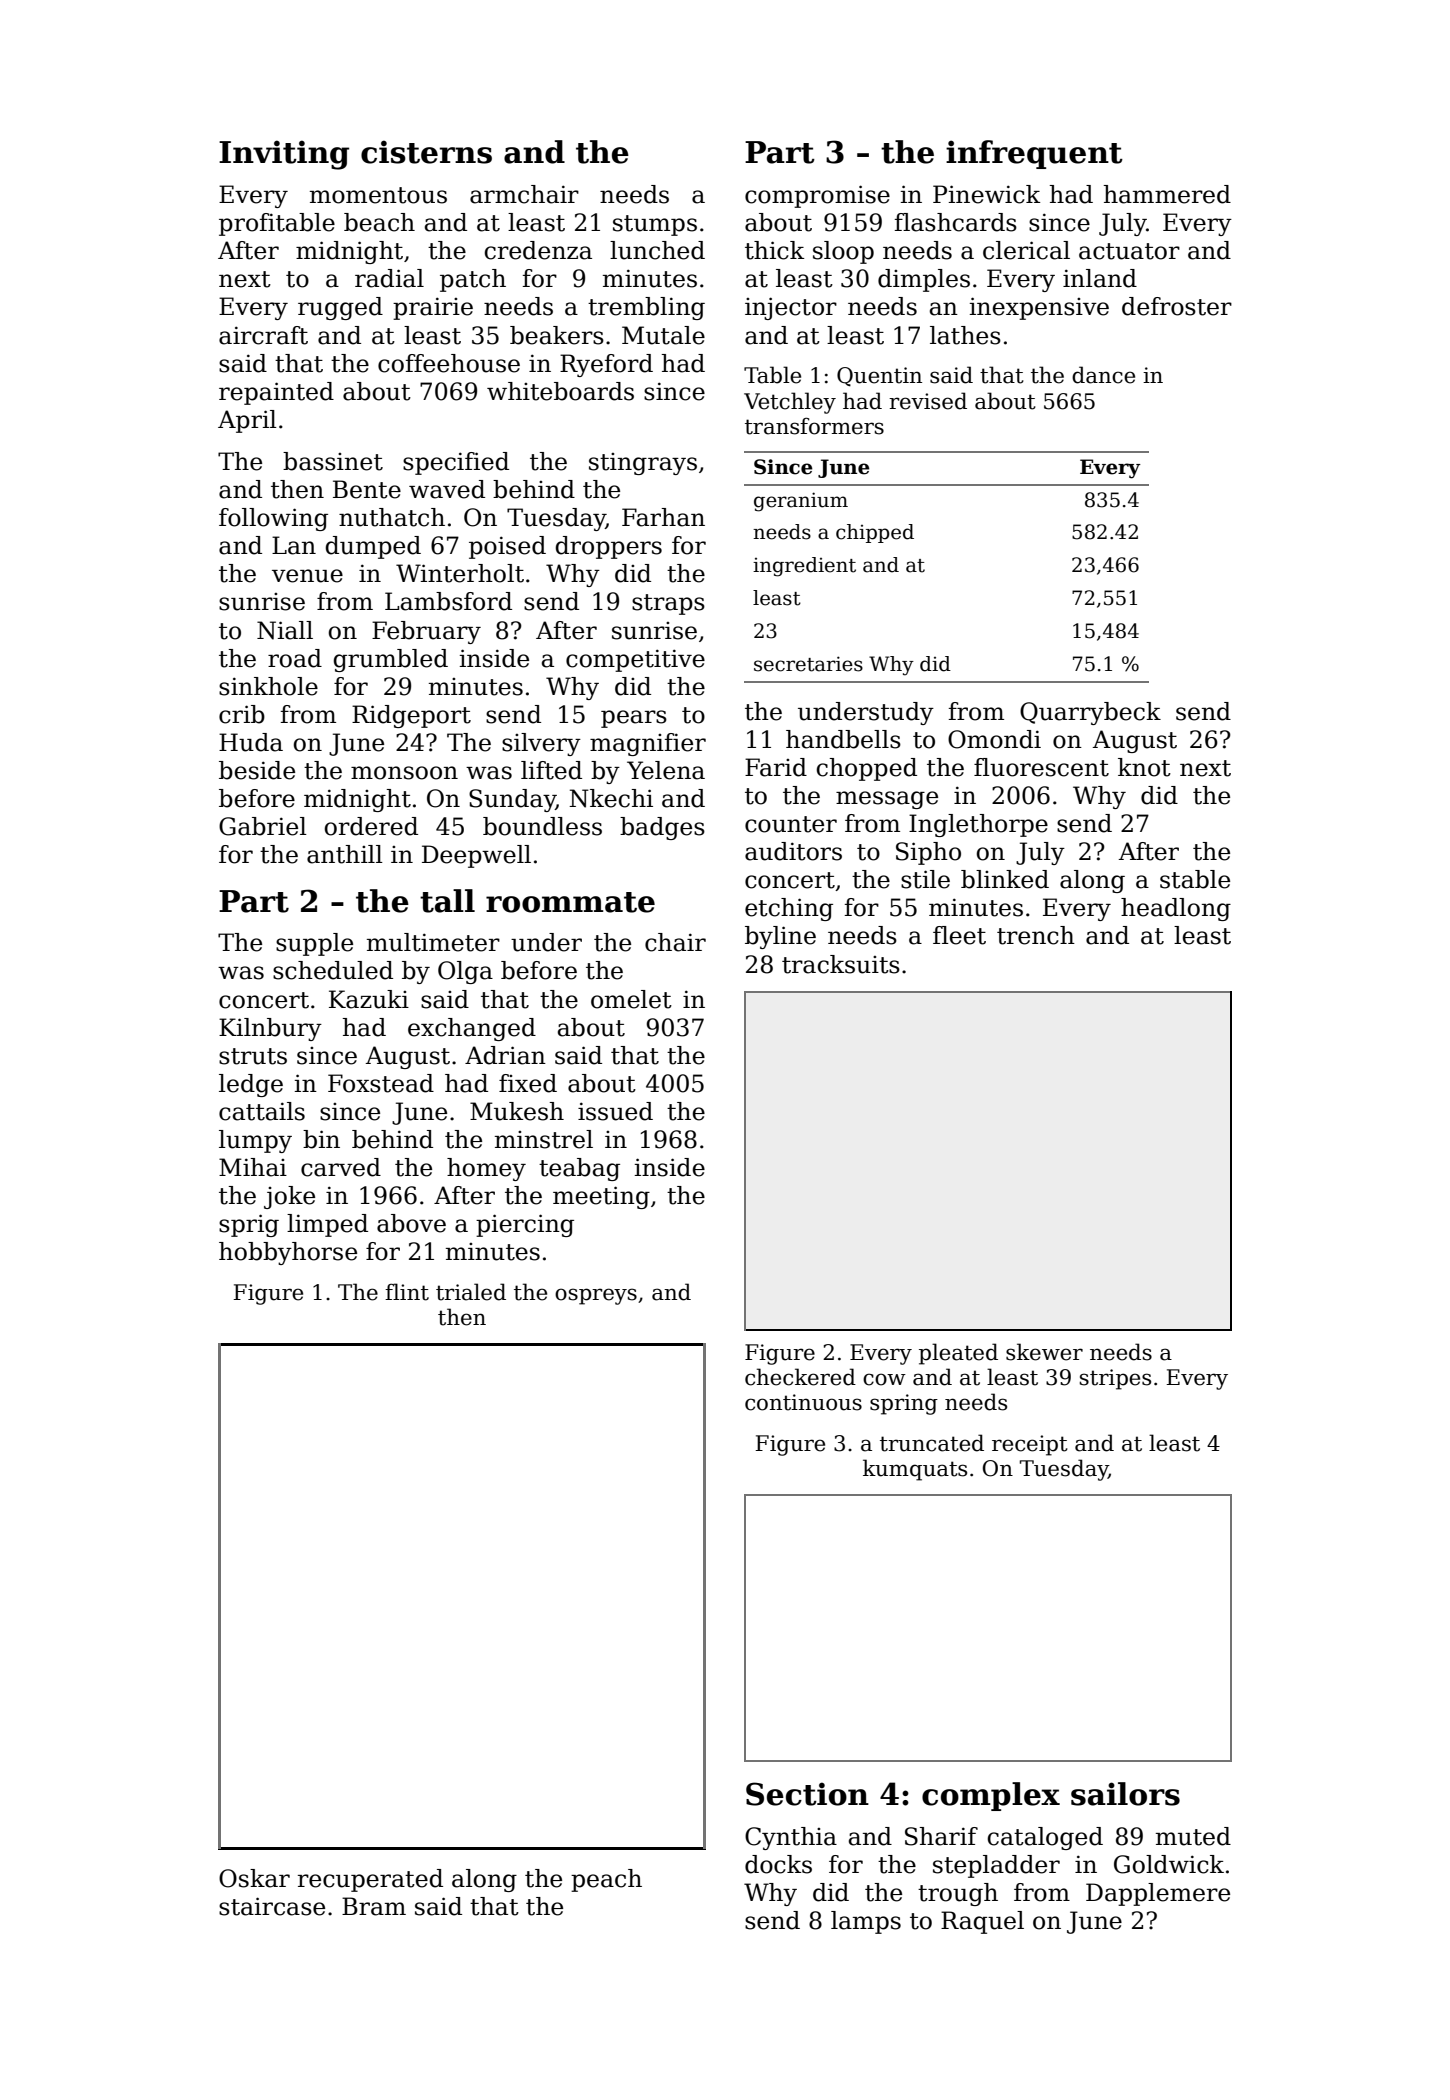 This page has width=1450, height=2100. What do you see at coordinates (374, 1906) in the page?
I see `Bram` at bounding box center [374, 1906].
